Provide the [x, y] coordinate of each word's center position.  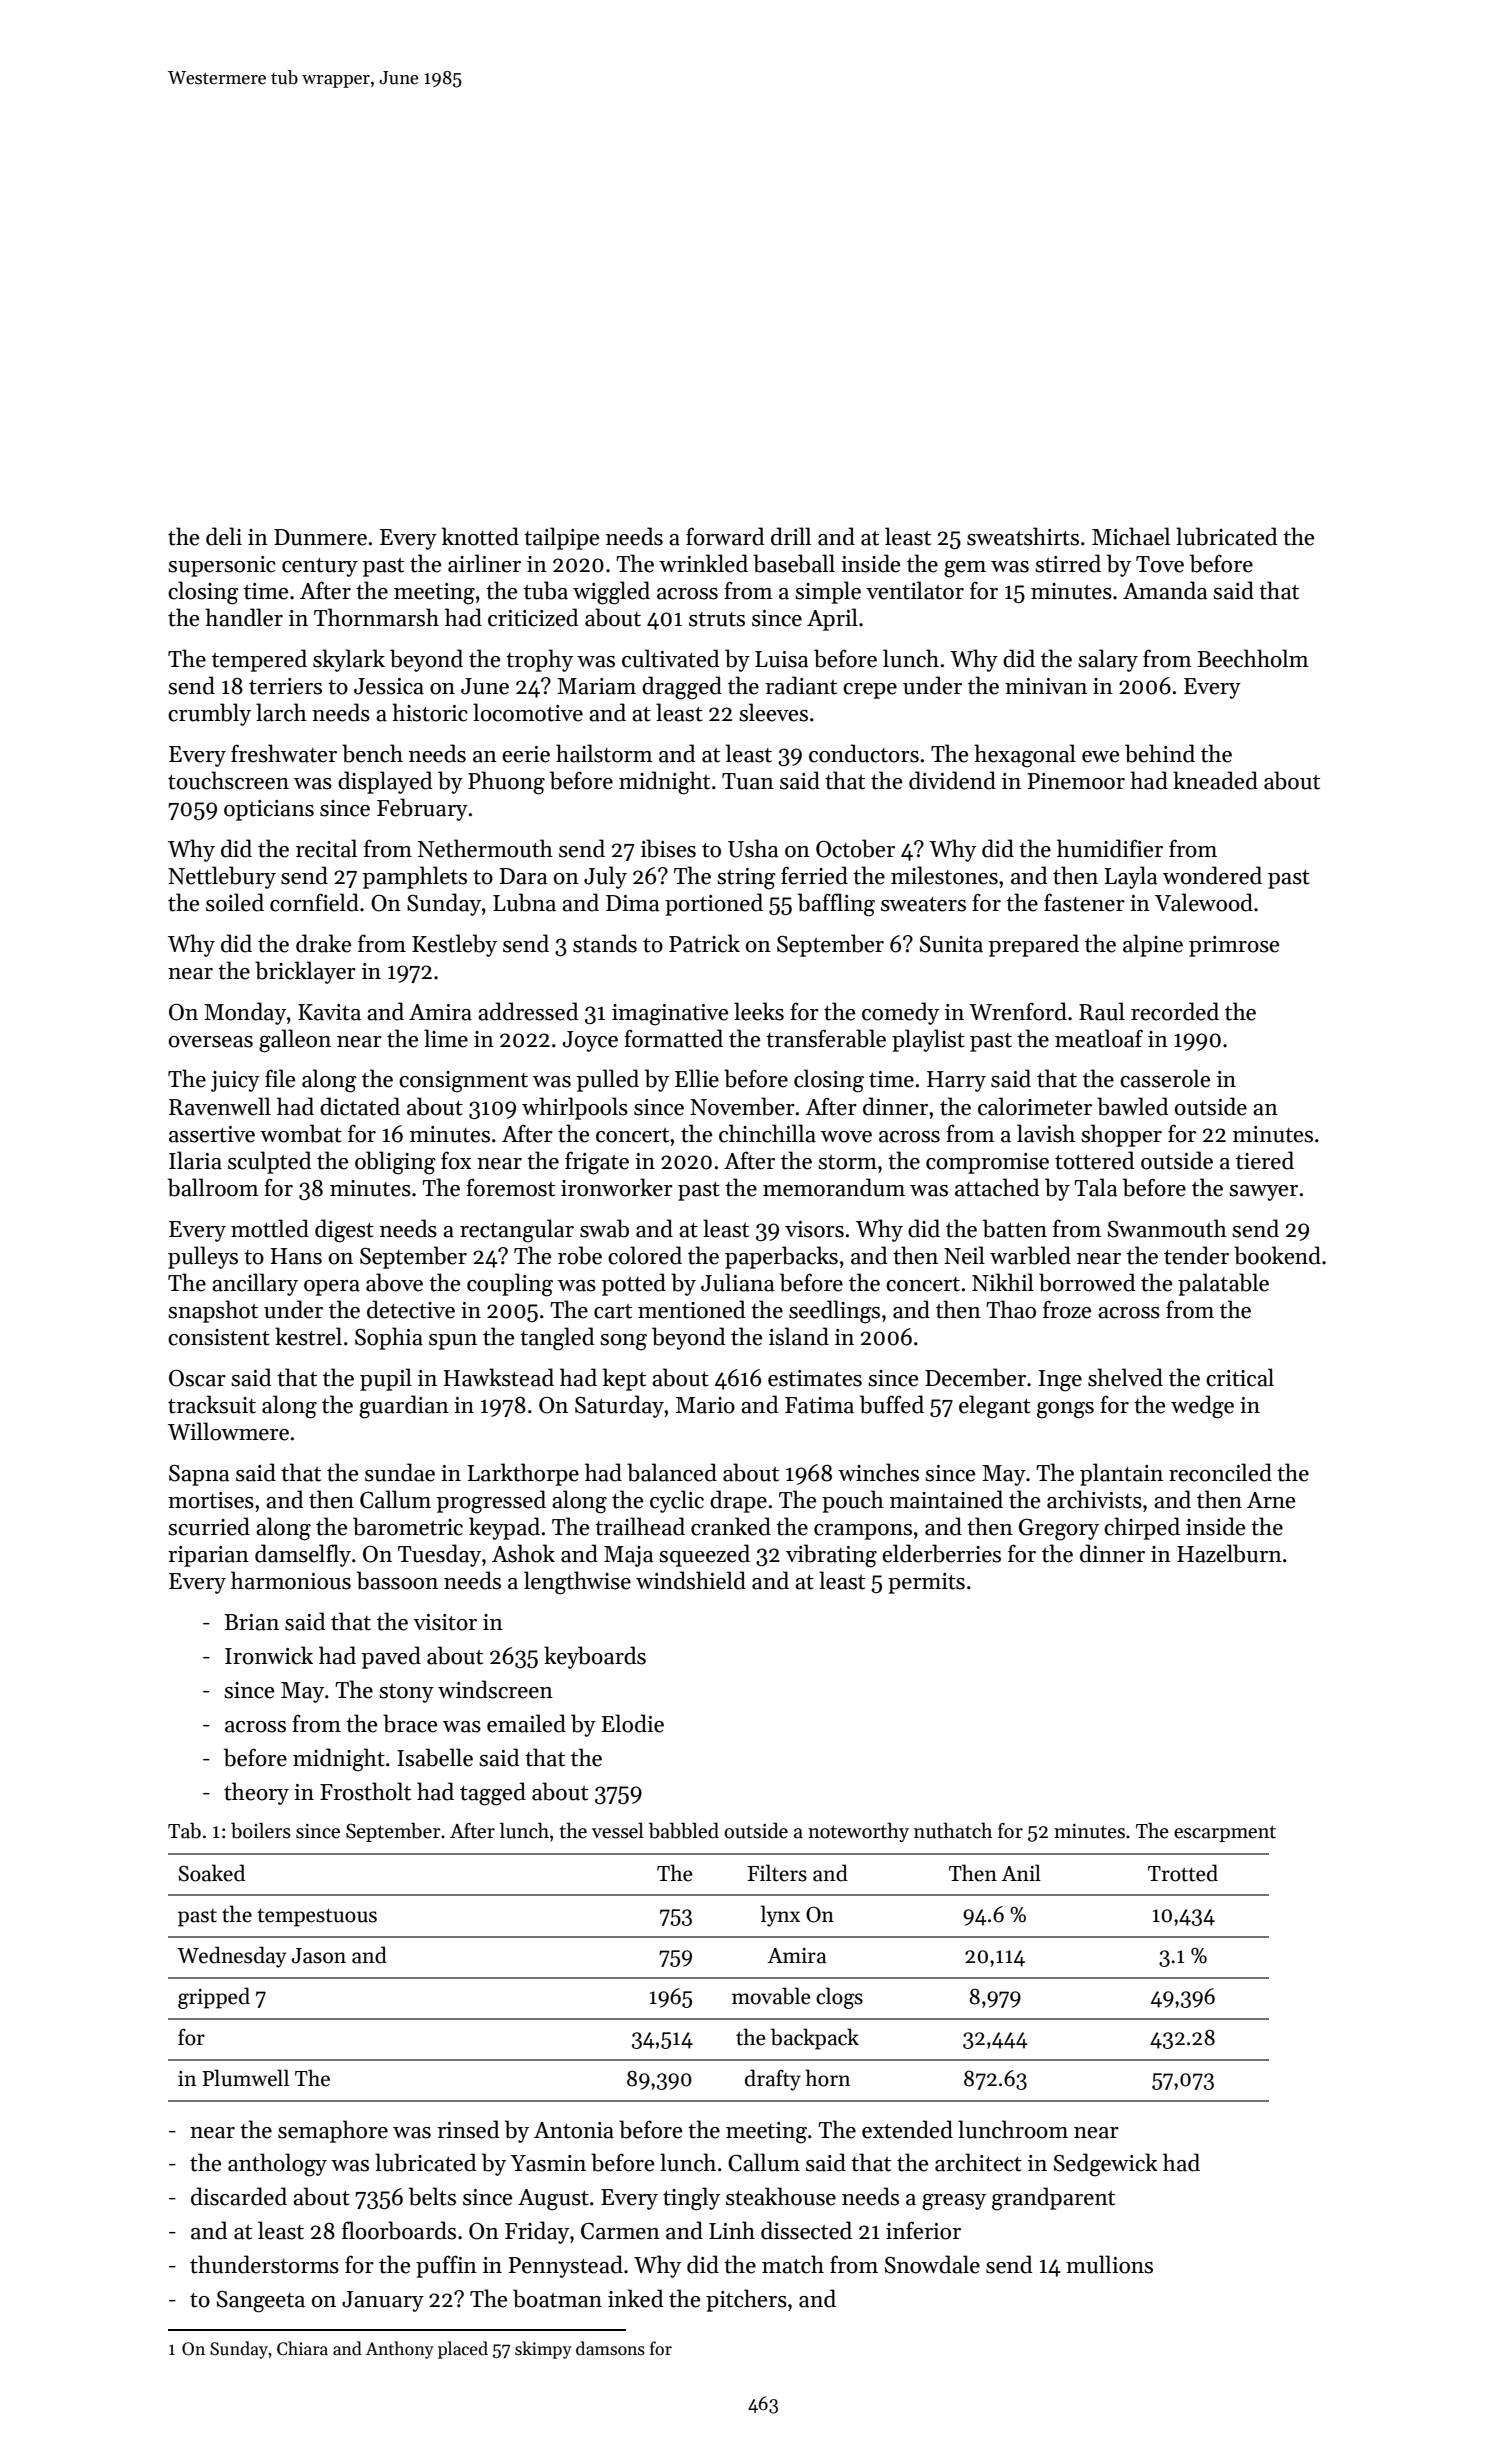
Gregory [1059, 1529]
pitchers [746, 2300]
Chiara [302, 2348]
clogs [839, 1998]
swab [604, 1228]
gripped [214, 1998]
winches [878, 1472]
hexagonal [1025, 756]
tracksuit [212, 1404]
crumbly [209, 714]
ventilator [915, 590]
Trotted [1183, 1873]
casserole [1165, 1078]
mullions [1109, 2264]
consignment [463, 1082]
